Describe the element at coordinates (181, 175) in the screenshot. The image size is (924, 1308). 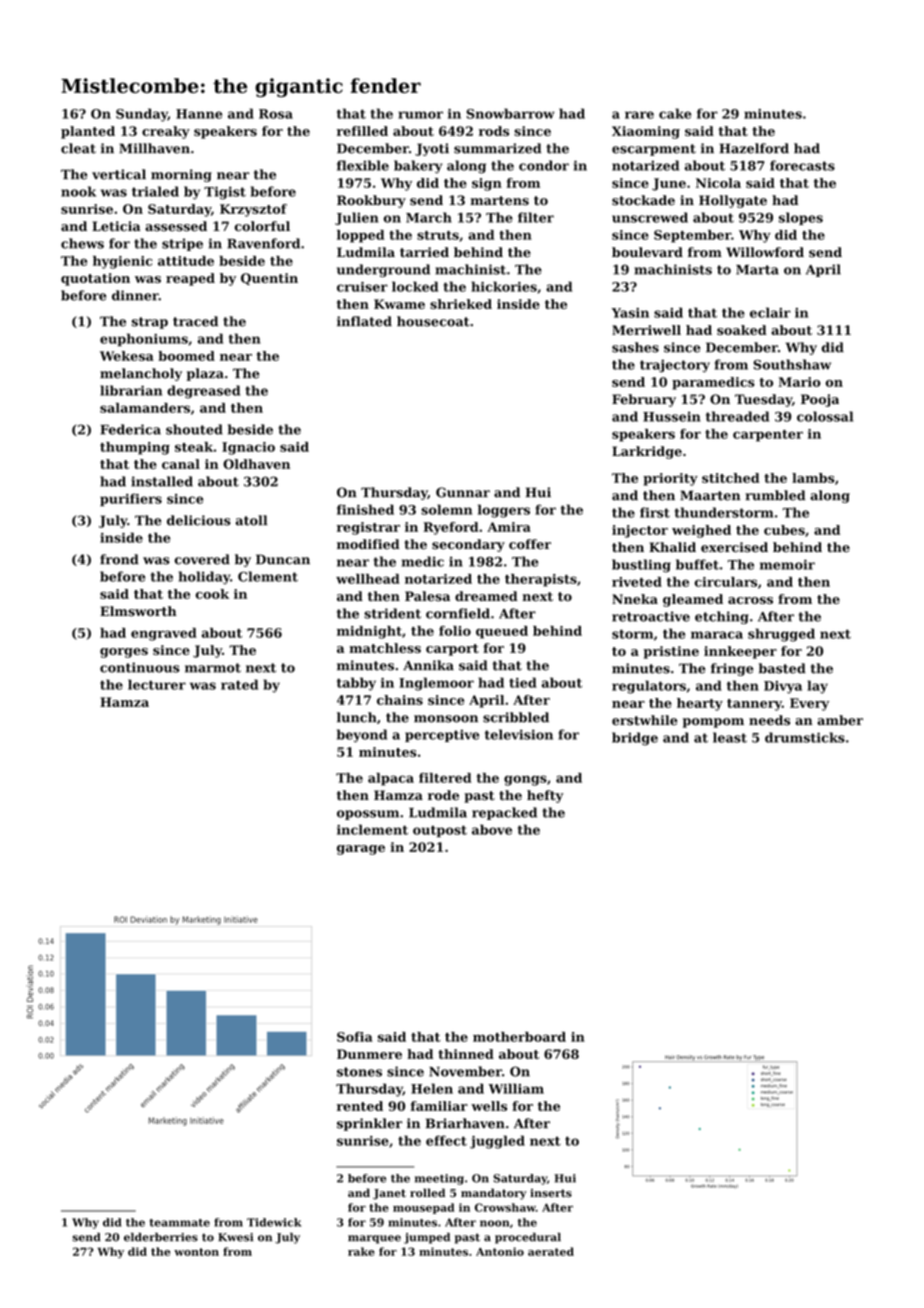
I see `morning` at that location.
